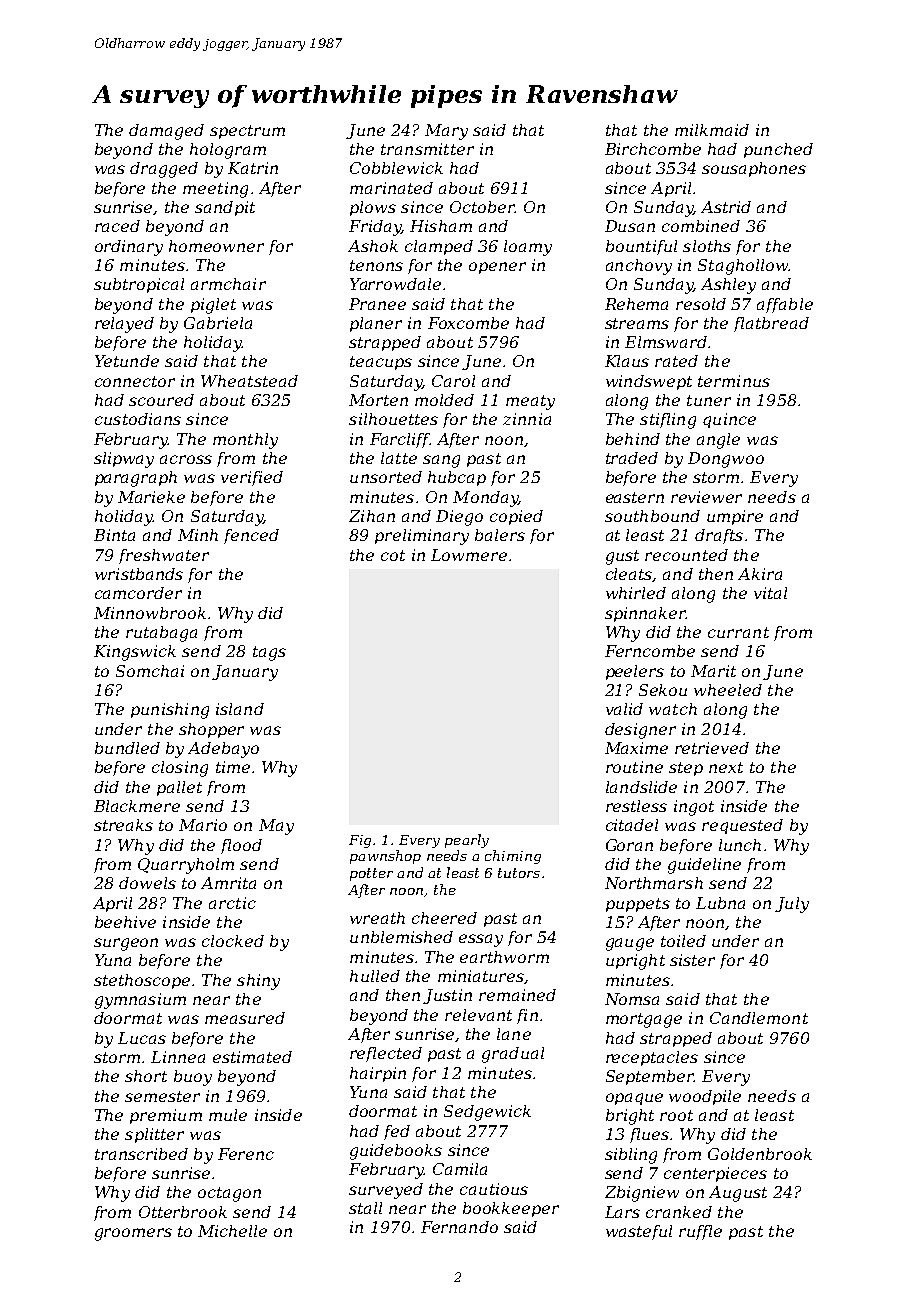 Image resolution: width=908 pixels, height=1316 pixels. What do you see at coordinates (494, 1189) in the image?
I see `cautious` at bounding box center [494, 1189].
